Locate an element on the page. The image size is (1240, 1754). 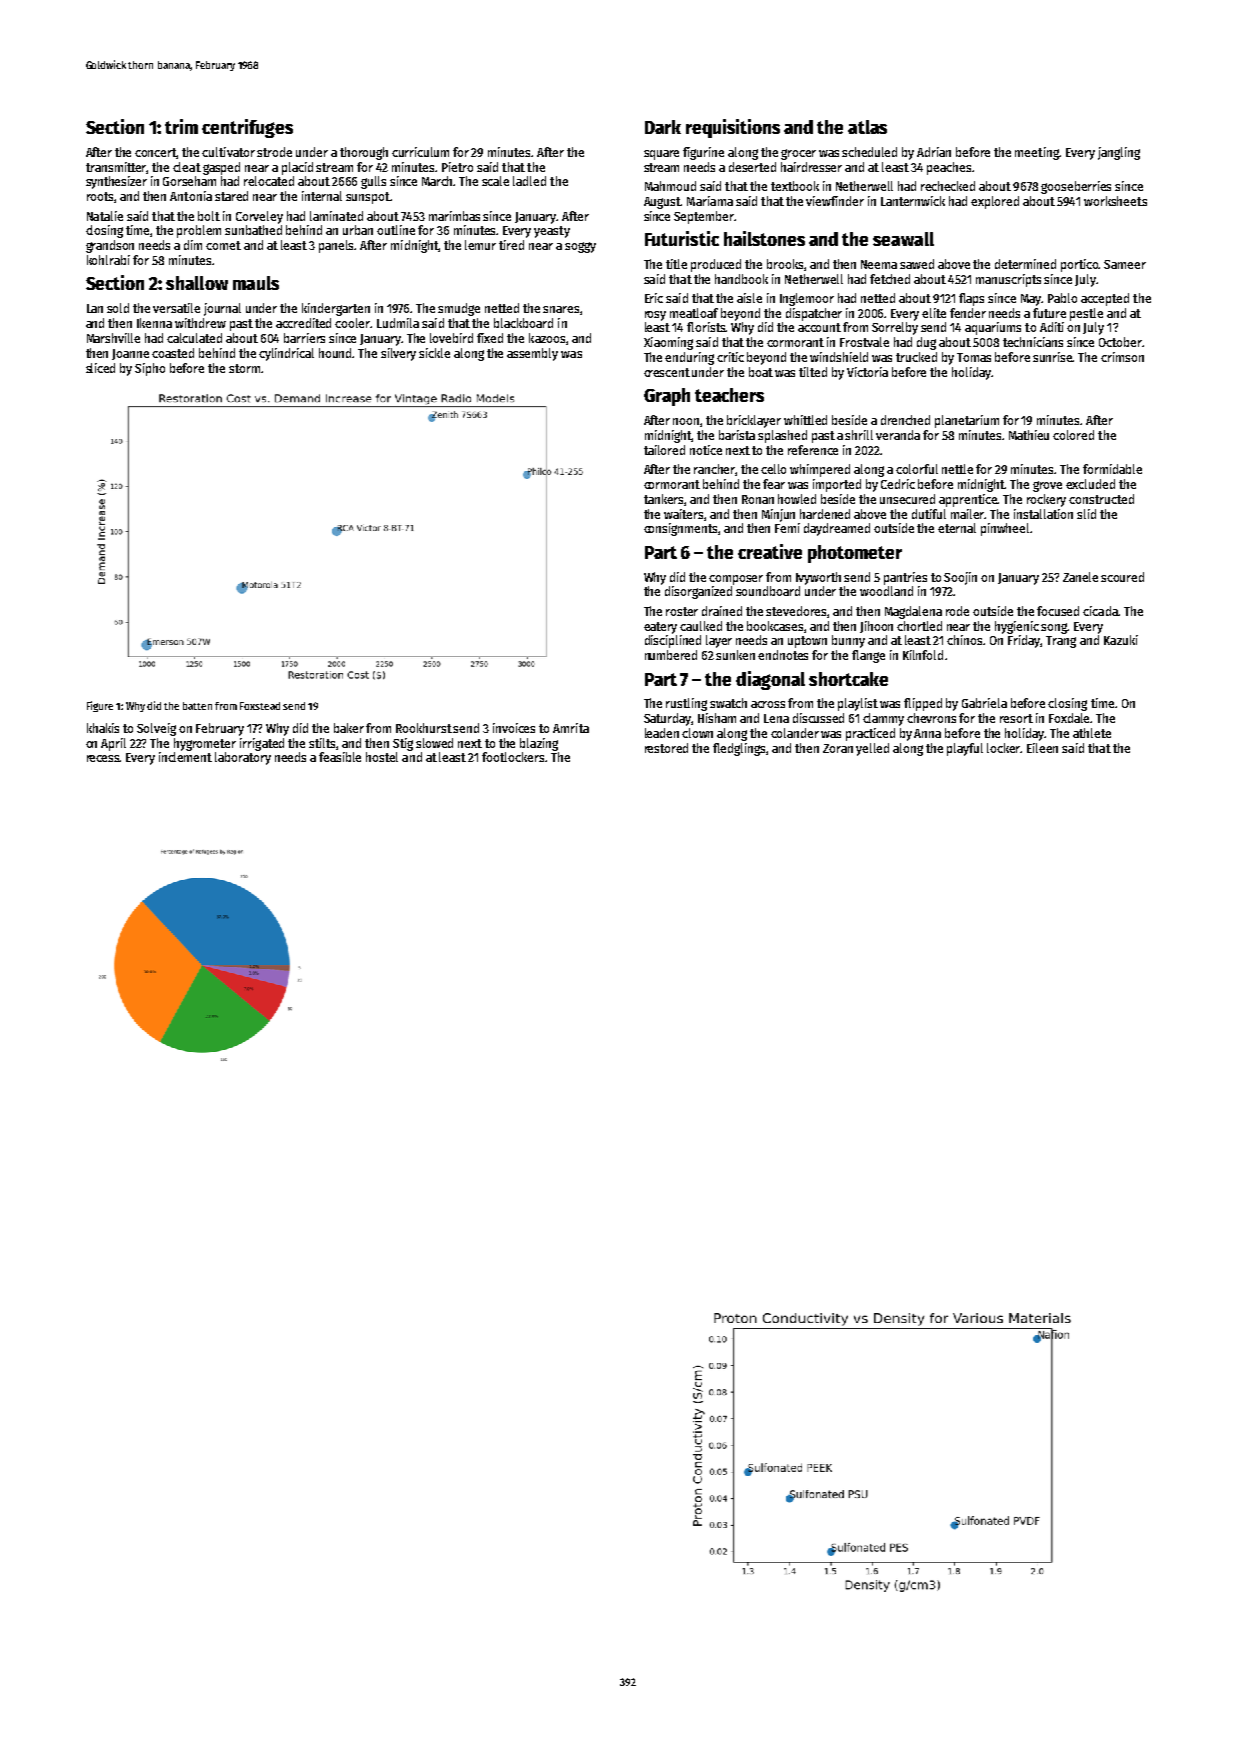
tailored is located at coordinates (664, 450).
